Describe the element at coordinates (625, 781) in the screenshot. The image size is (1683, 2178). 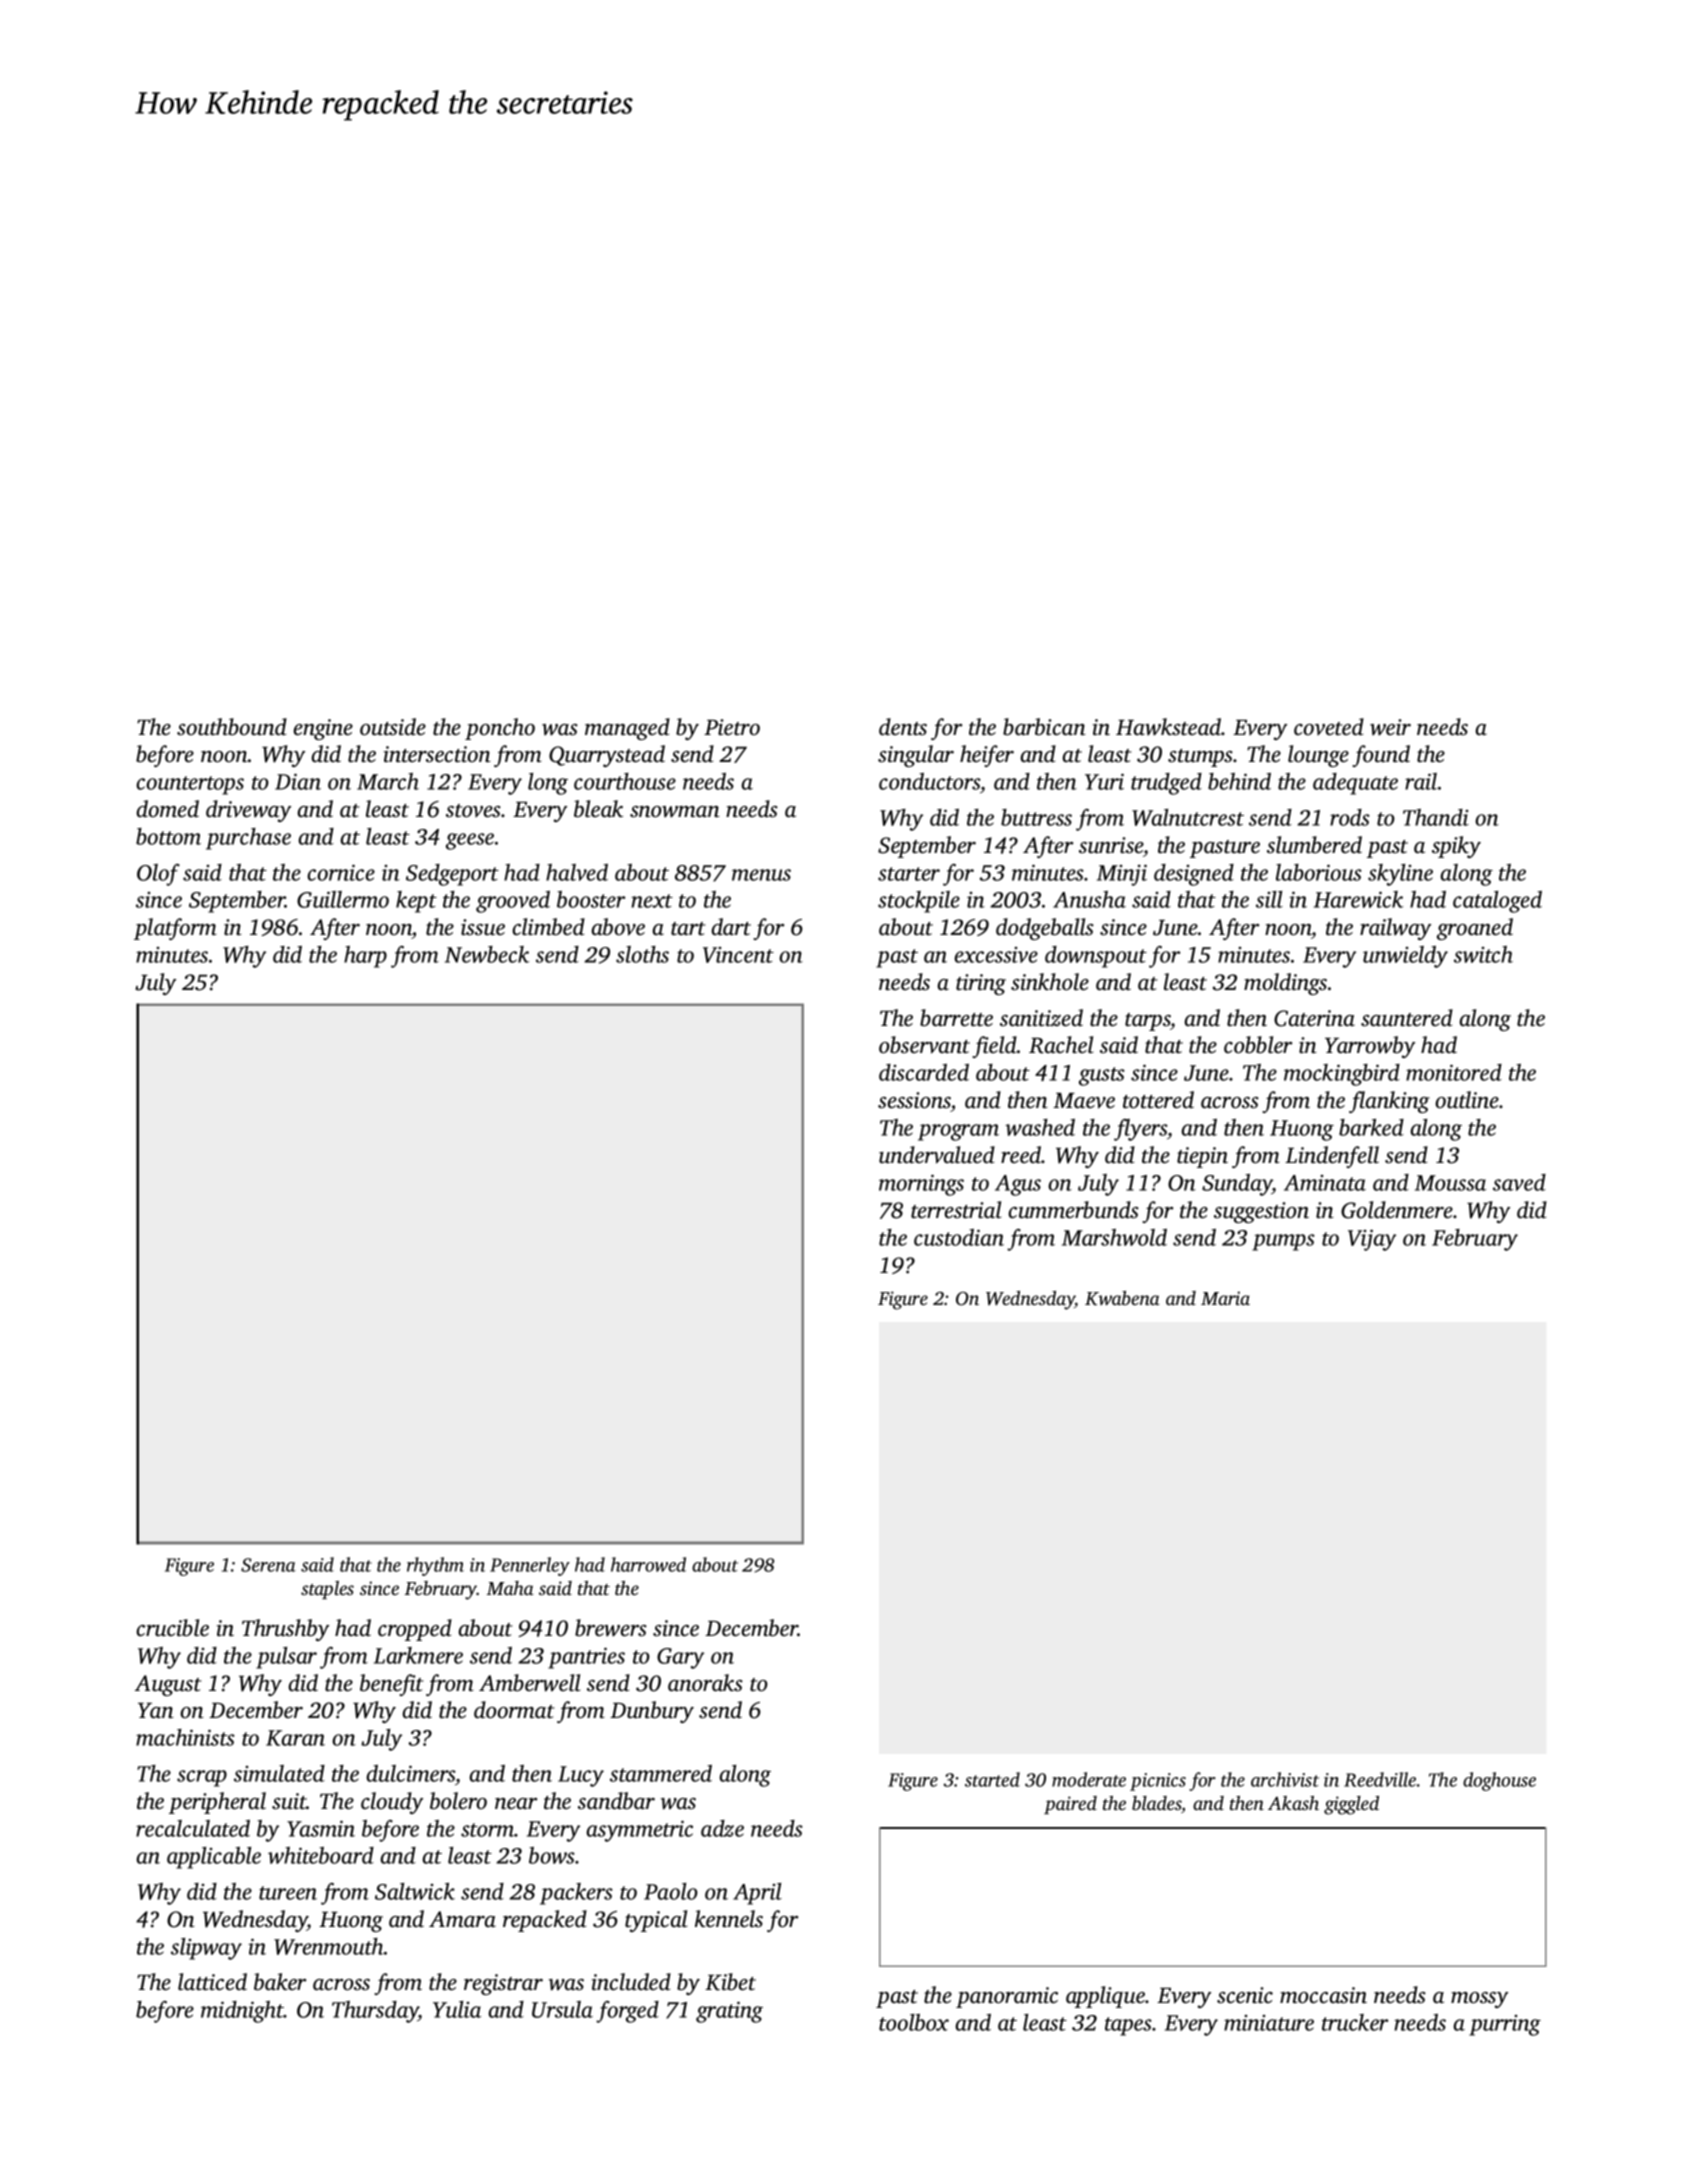
I see `courthouse` at that location.
